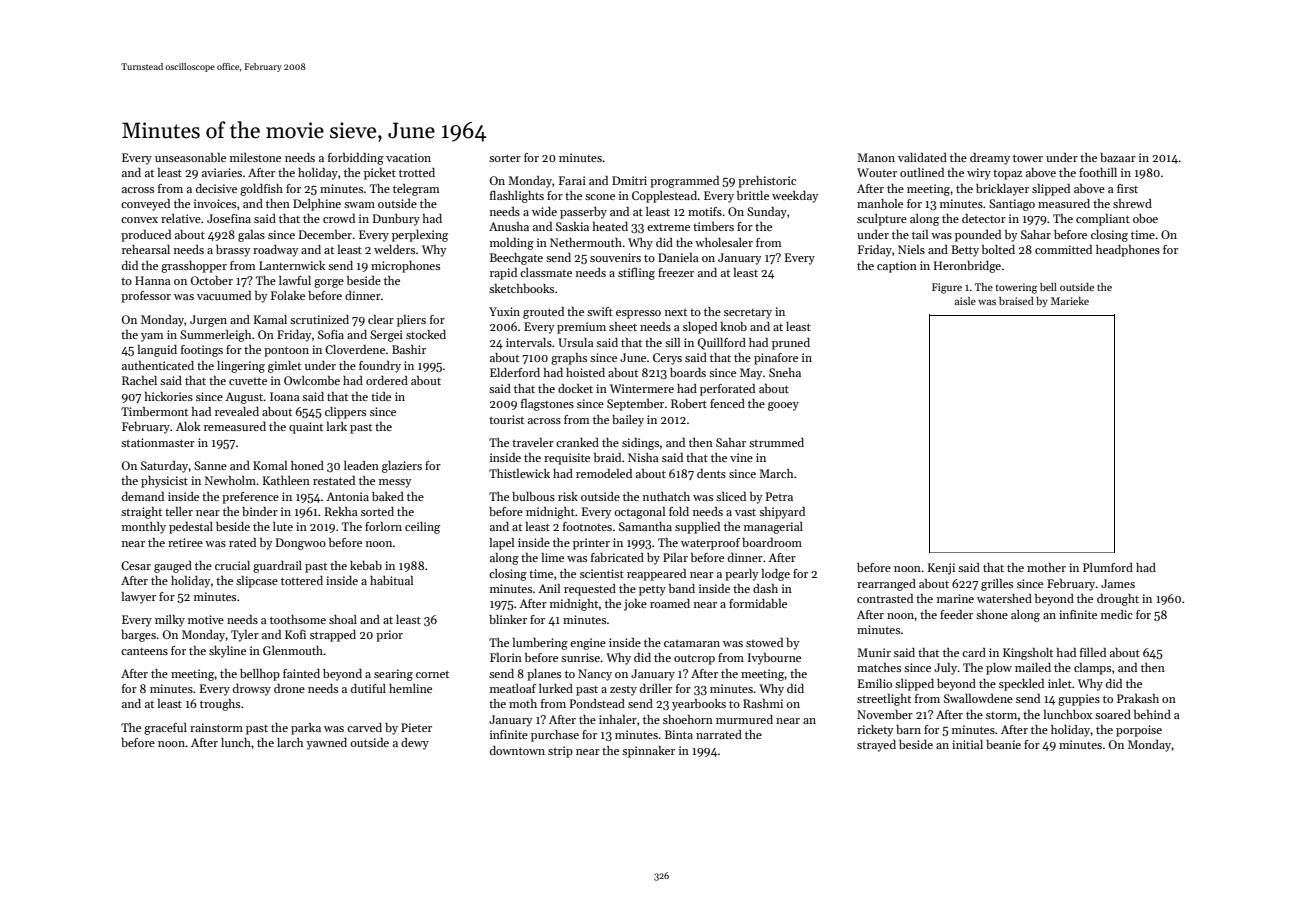 This document has height=924, width=1308. Describe the element at coordinates (270, 465) in the document. I see `Komal` at that location.
